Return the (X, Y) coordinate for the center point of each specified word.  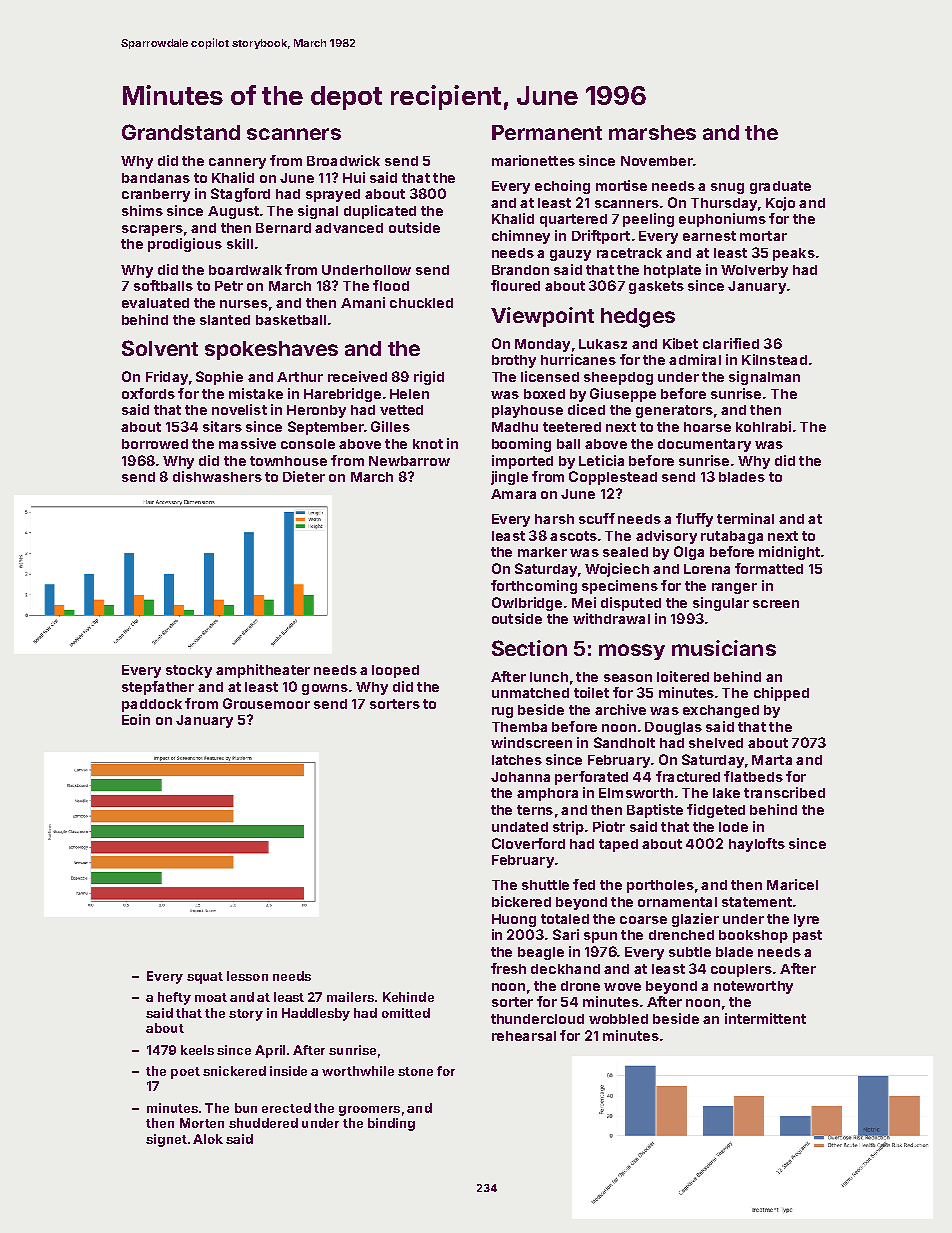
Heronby (316, 411)
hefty (174, 998)
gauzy (570, 255)
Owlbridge (527, 604)
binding (391, 1124)
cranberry (156, 195)
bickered (521, 901)
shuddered (263, 1123)
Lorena (707, 569)
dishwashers (217, 476)
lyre (806, 920)
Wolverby (754, 271)
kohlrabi (763, 426)
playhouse (527, 411)
